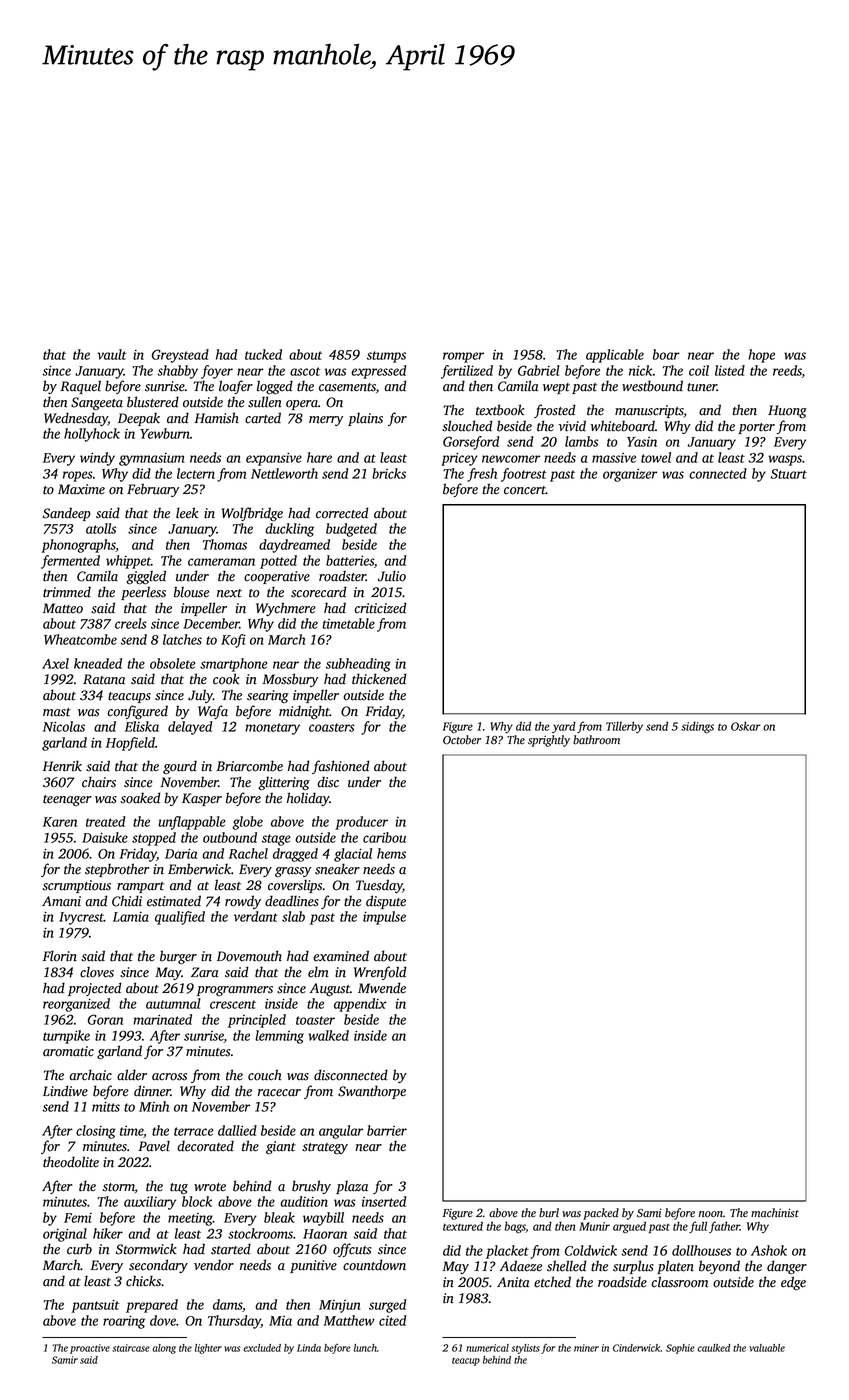 The image size is (849, 1400). Describe the element at coordinates (386, 357) in the document. I see `stumps` at that location.
